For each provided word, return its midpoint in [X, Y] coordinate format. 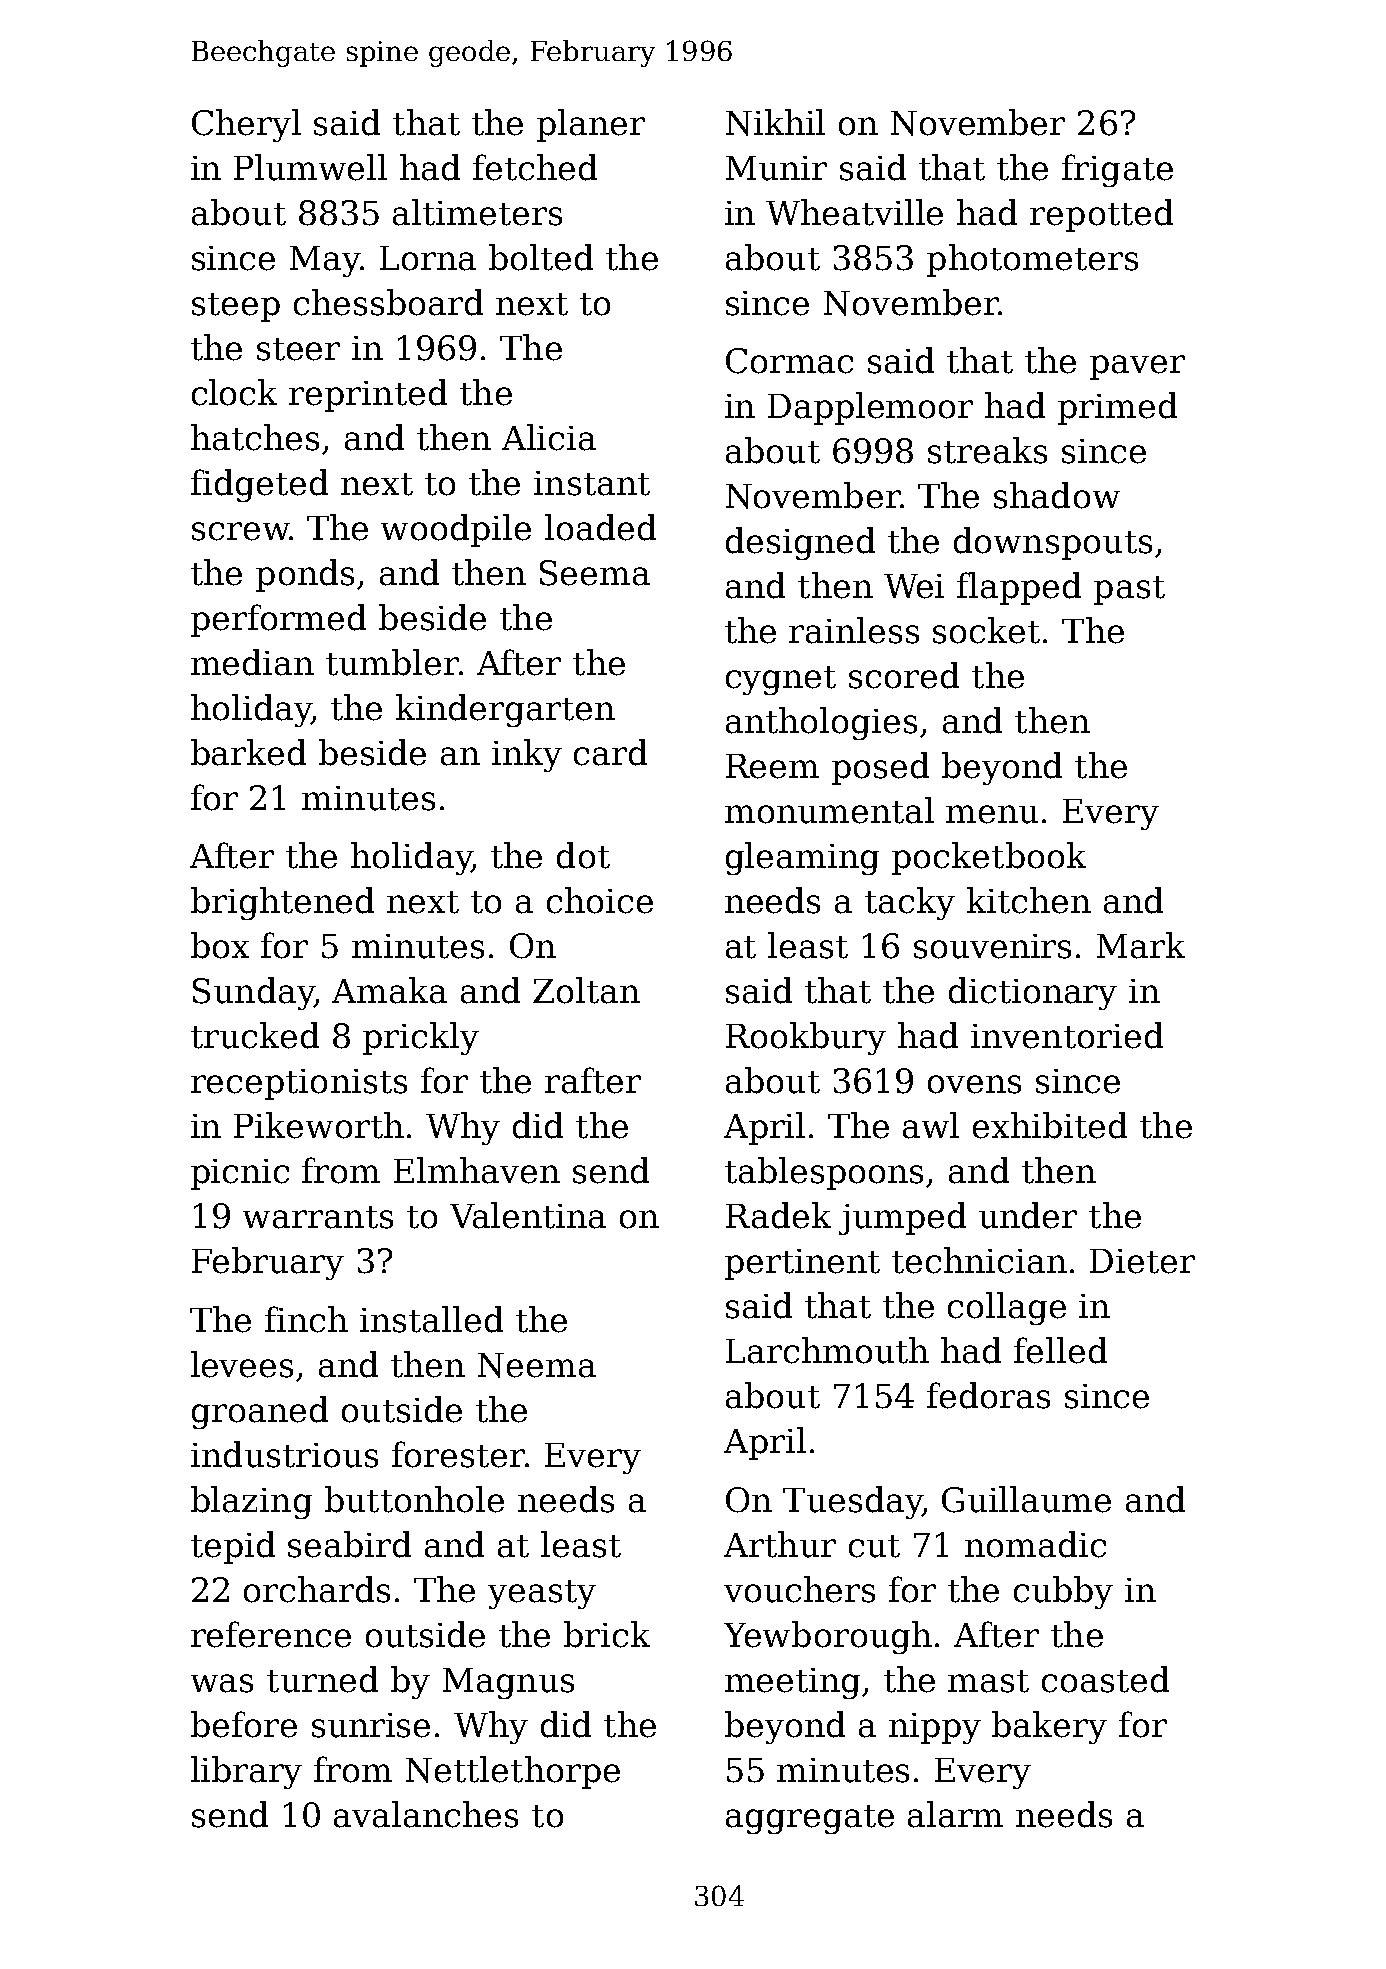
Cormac [789, 361]
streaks [987, 450]
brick [607, 1634]
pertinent [802, 1264]
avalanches [426, 1814]
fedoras [988, 1395]
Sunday [253, 993]
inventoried [1067, 1035]
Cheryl [246, 125]
